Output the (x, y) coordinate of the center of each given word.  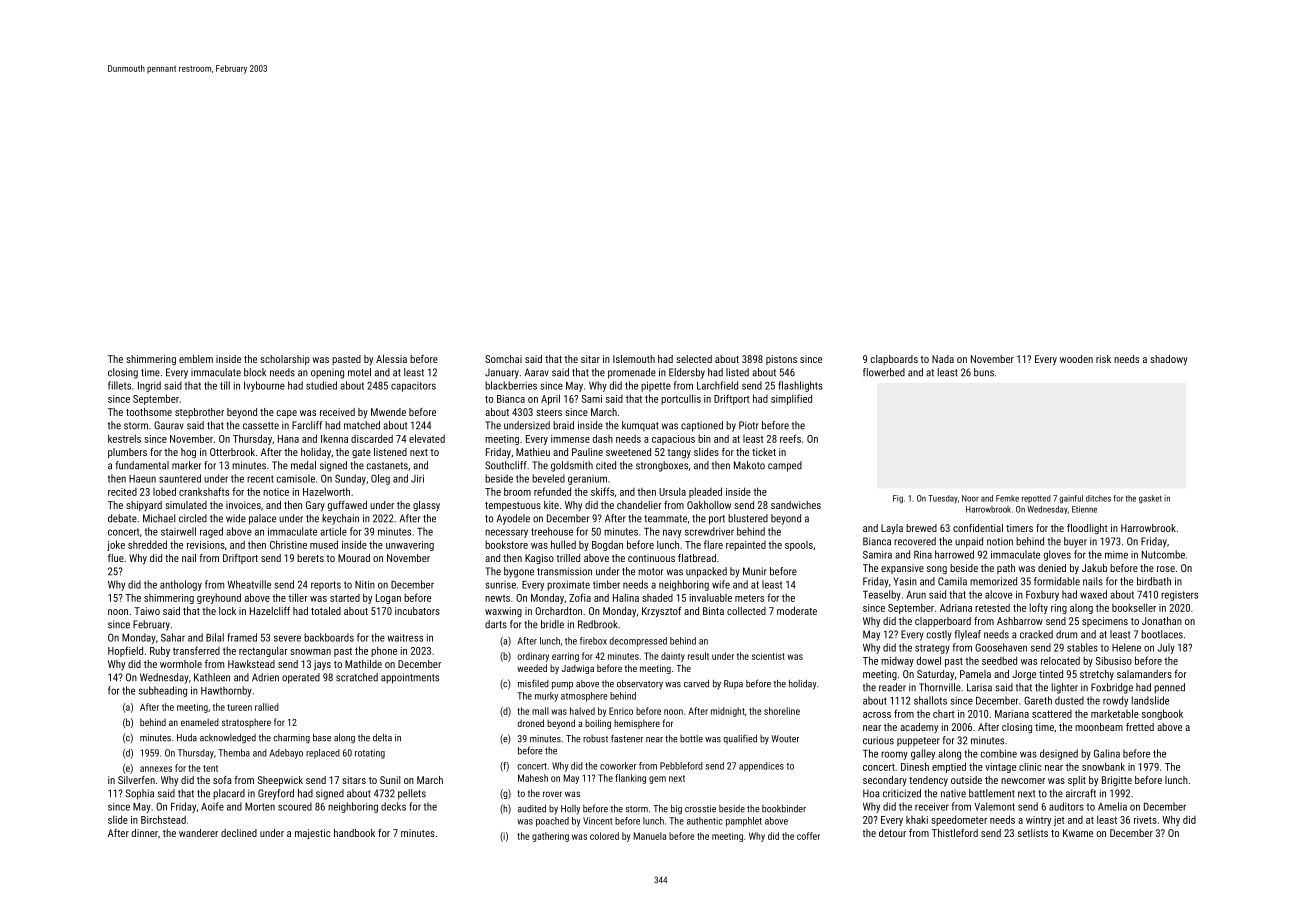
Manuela (650, 836)
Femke (1007, 498)
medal (303, 465)
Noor (970, 498)
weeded (532, 668)
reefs (790, 438)
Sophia (140, 794)
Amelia (1112, 806)
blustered (748, 518)
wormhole (181, 664)
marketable (1115, 713)
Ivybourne (264, 386)
